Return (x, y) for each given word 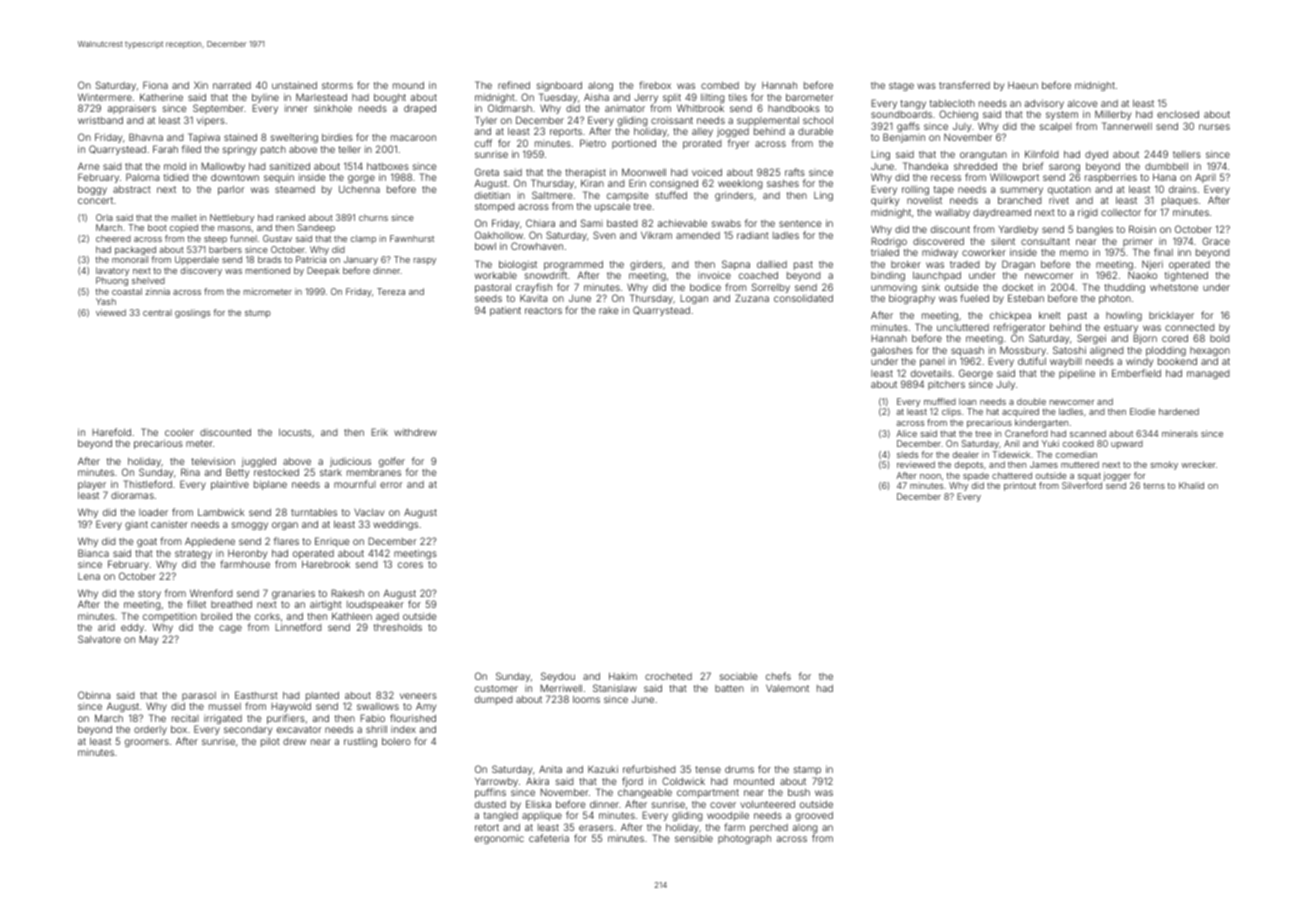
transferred (964, 85)
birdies (337, 137)
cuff (483, 143)
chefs (778, 676)
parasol (199, 696)
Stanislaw (615, 688)
